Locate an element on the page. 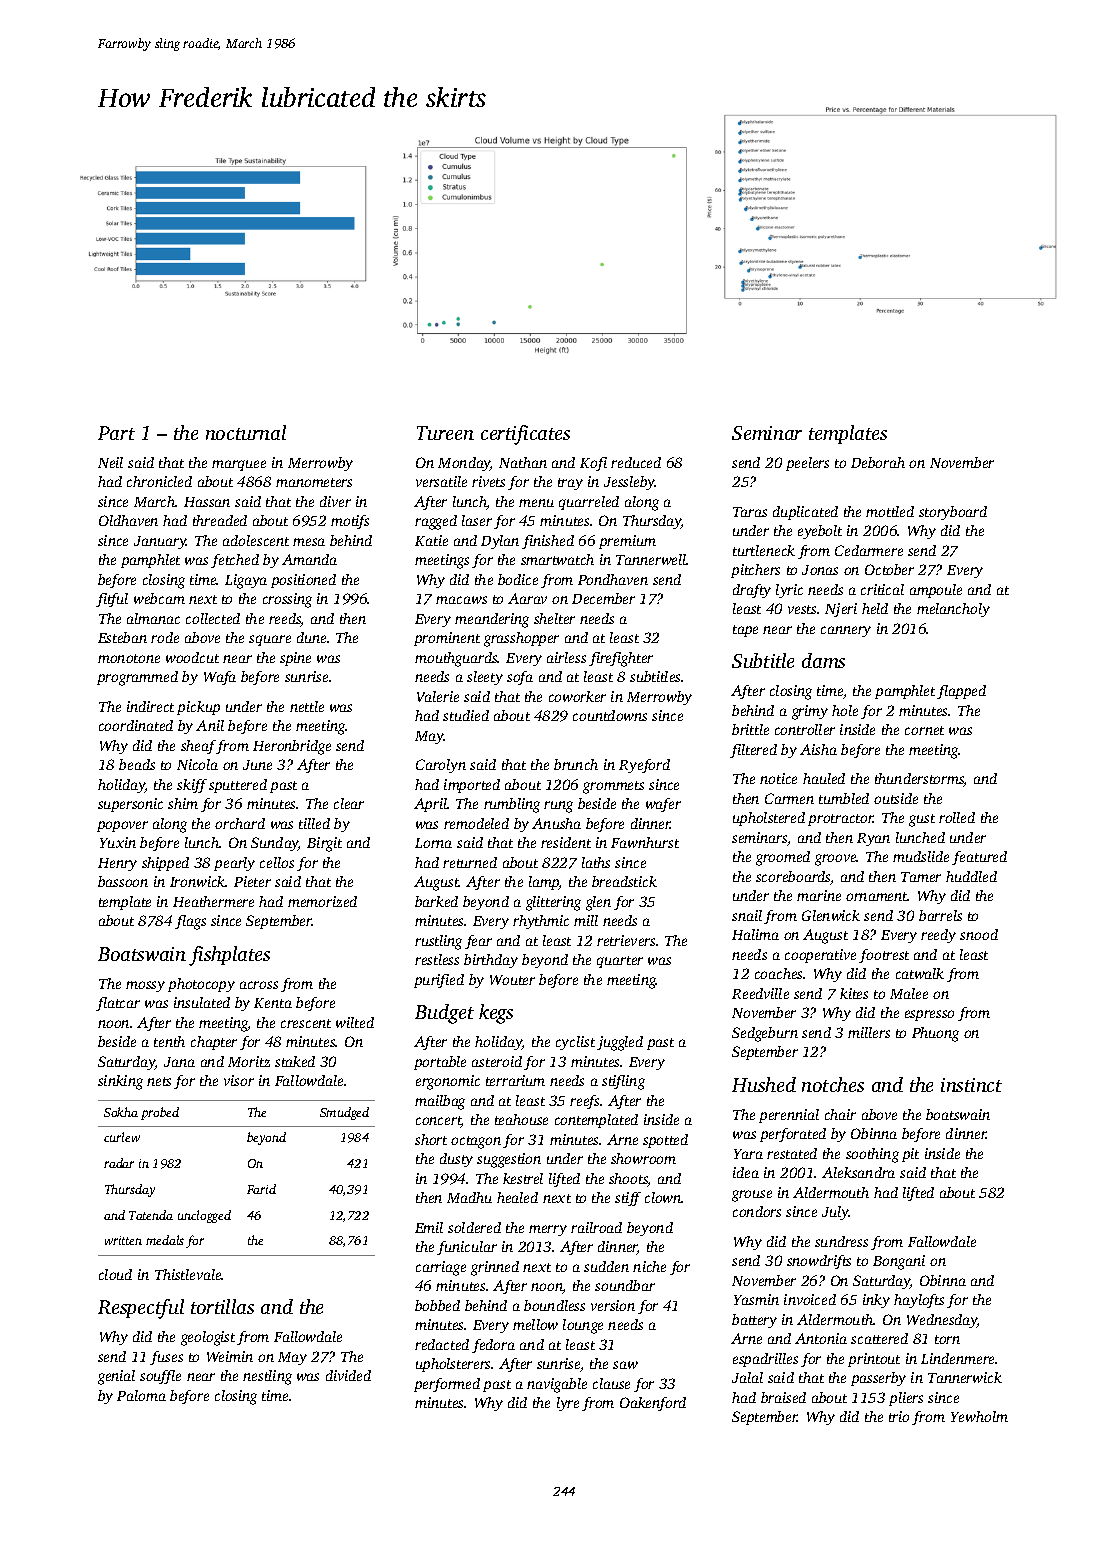 Image resolution: width=1108 pixels, height=1567 pixels. lyre is located at coordinates (568, 1404).
